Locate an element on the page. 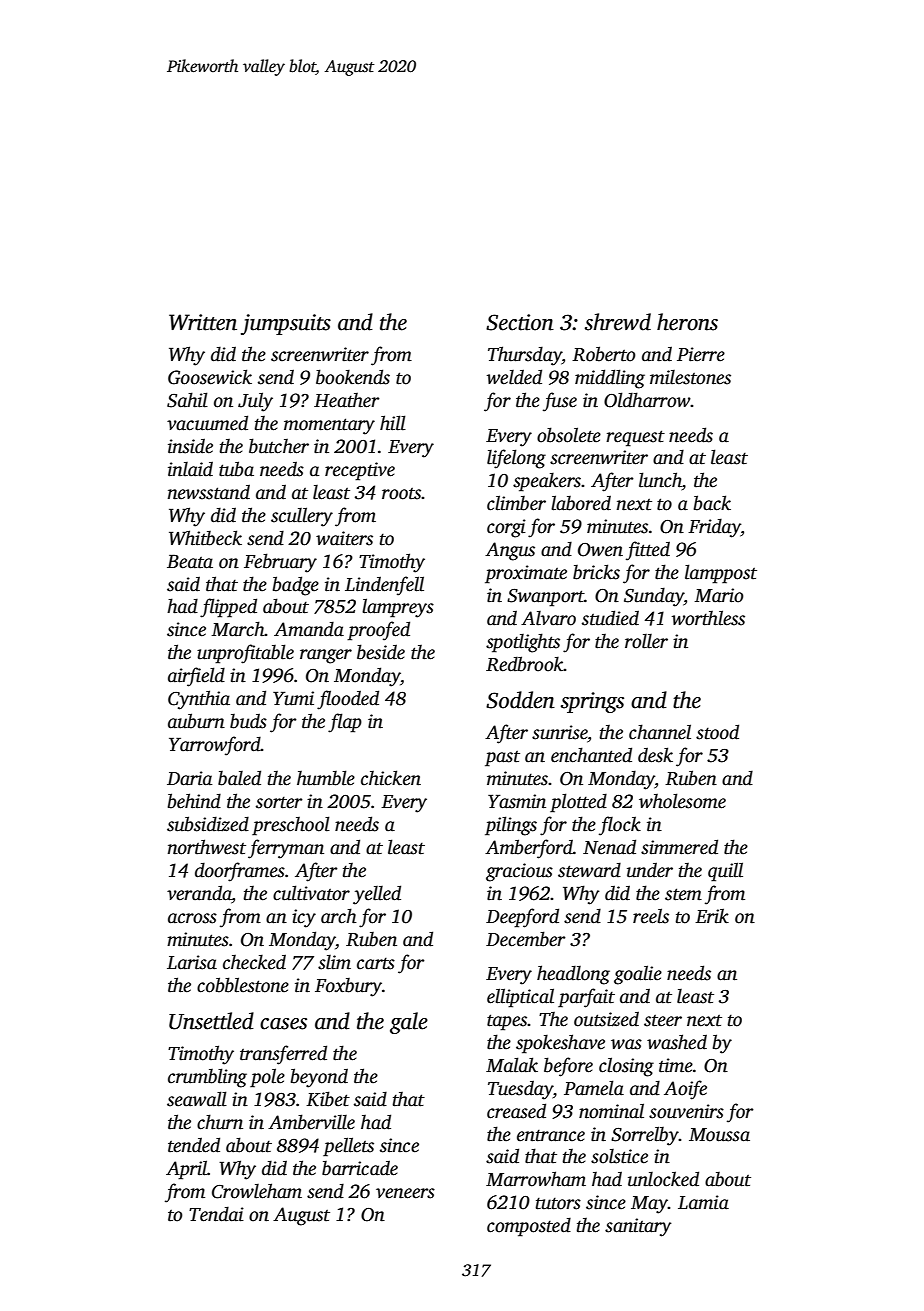  wholesome is located at coordinates (682, 801).
